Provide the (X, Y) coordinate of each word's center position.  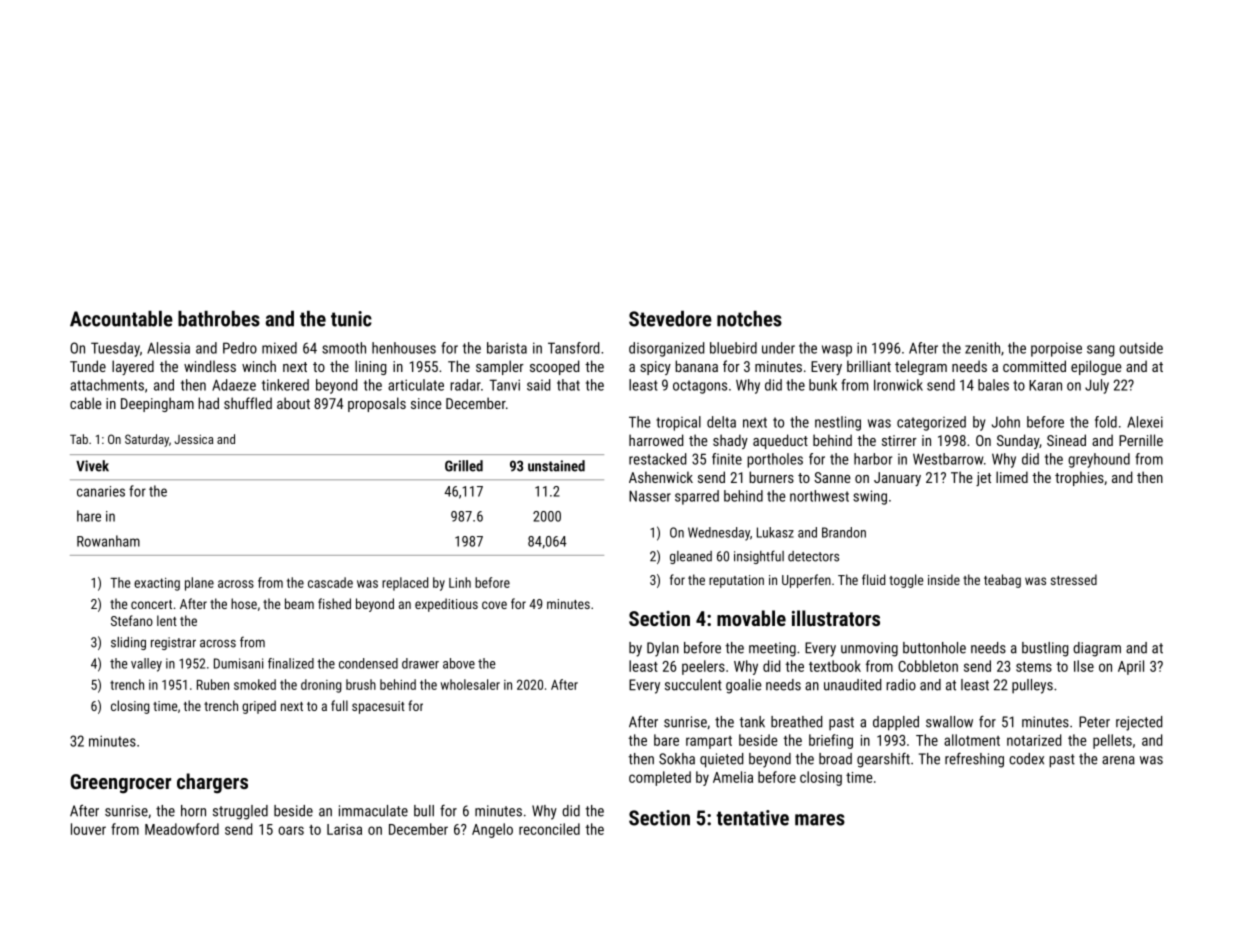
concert (151, 604)
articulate (416, 385)
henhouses (404, 348)
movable (751, 618)
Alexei (1145, 422)
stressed (1074, 579)
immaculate (373, 811)
